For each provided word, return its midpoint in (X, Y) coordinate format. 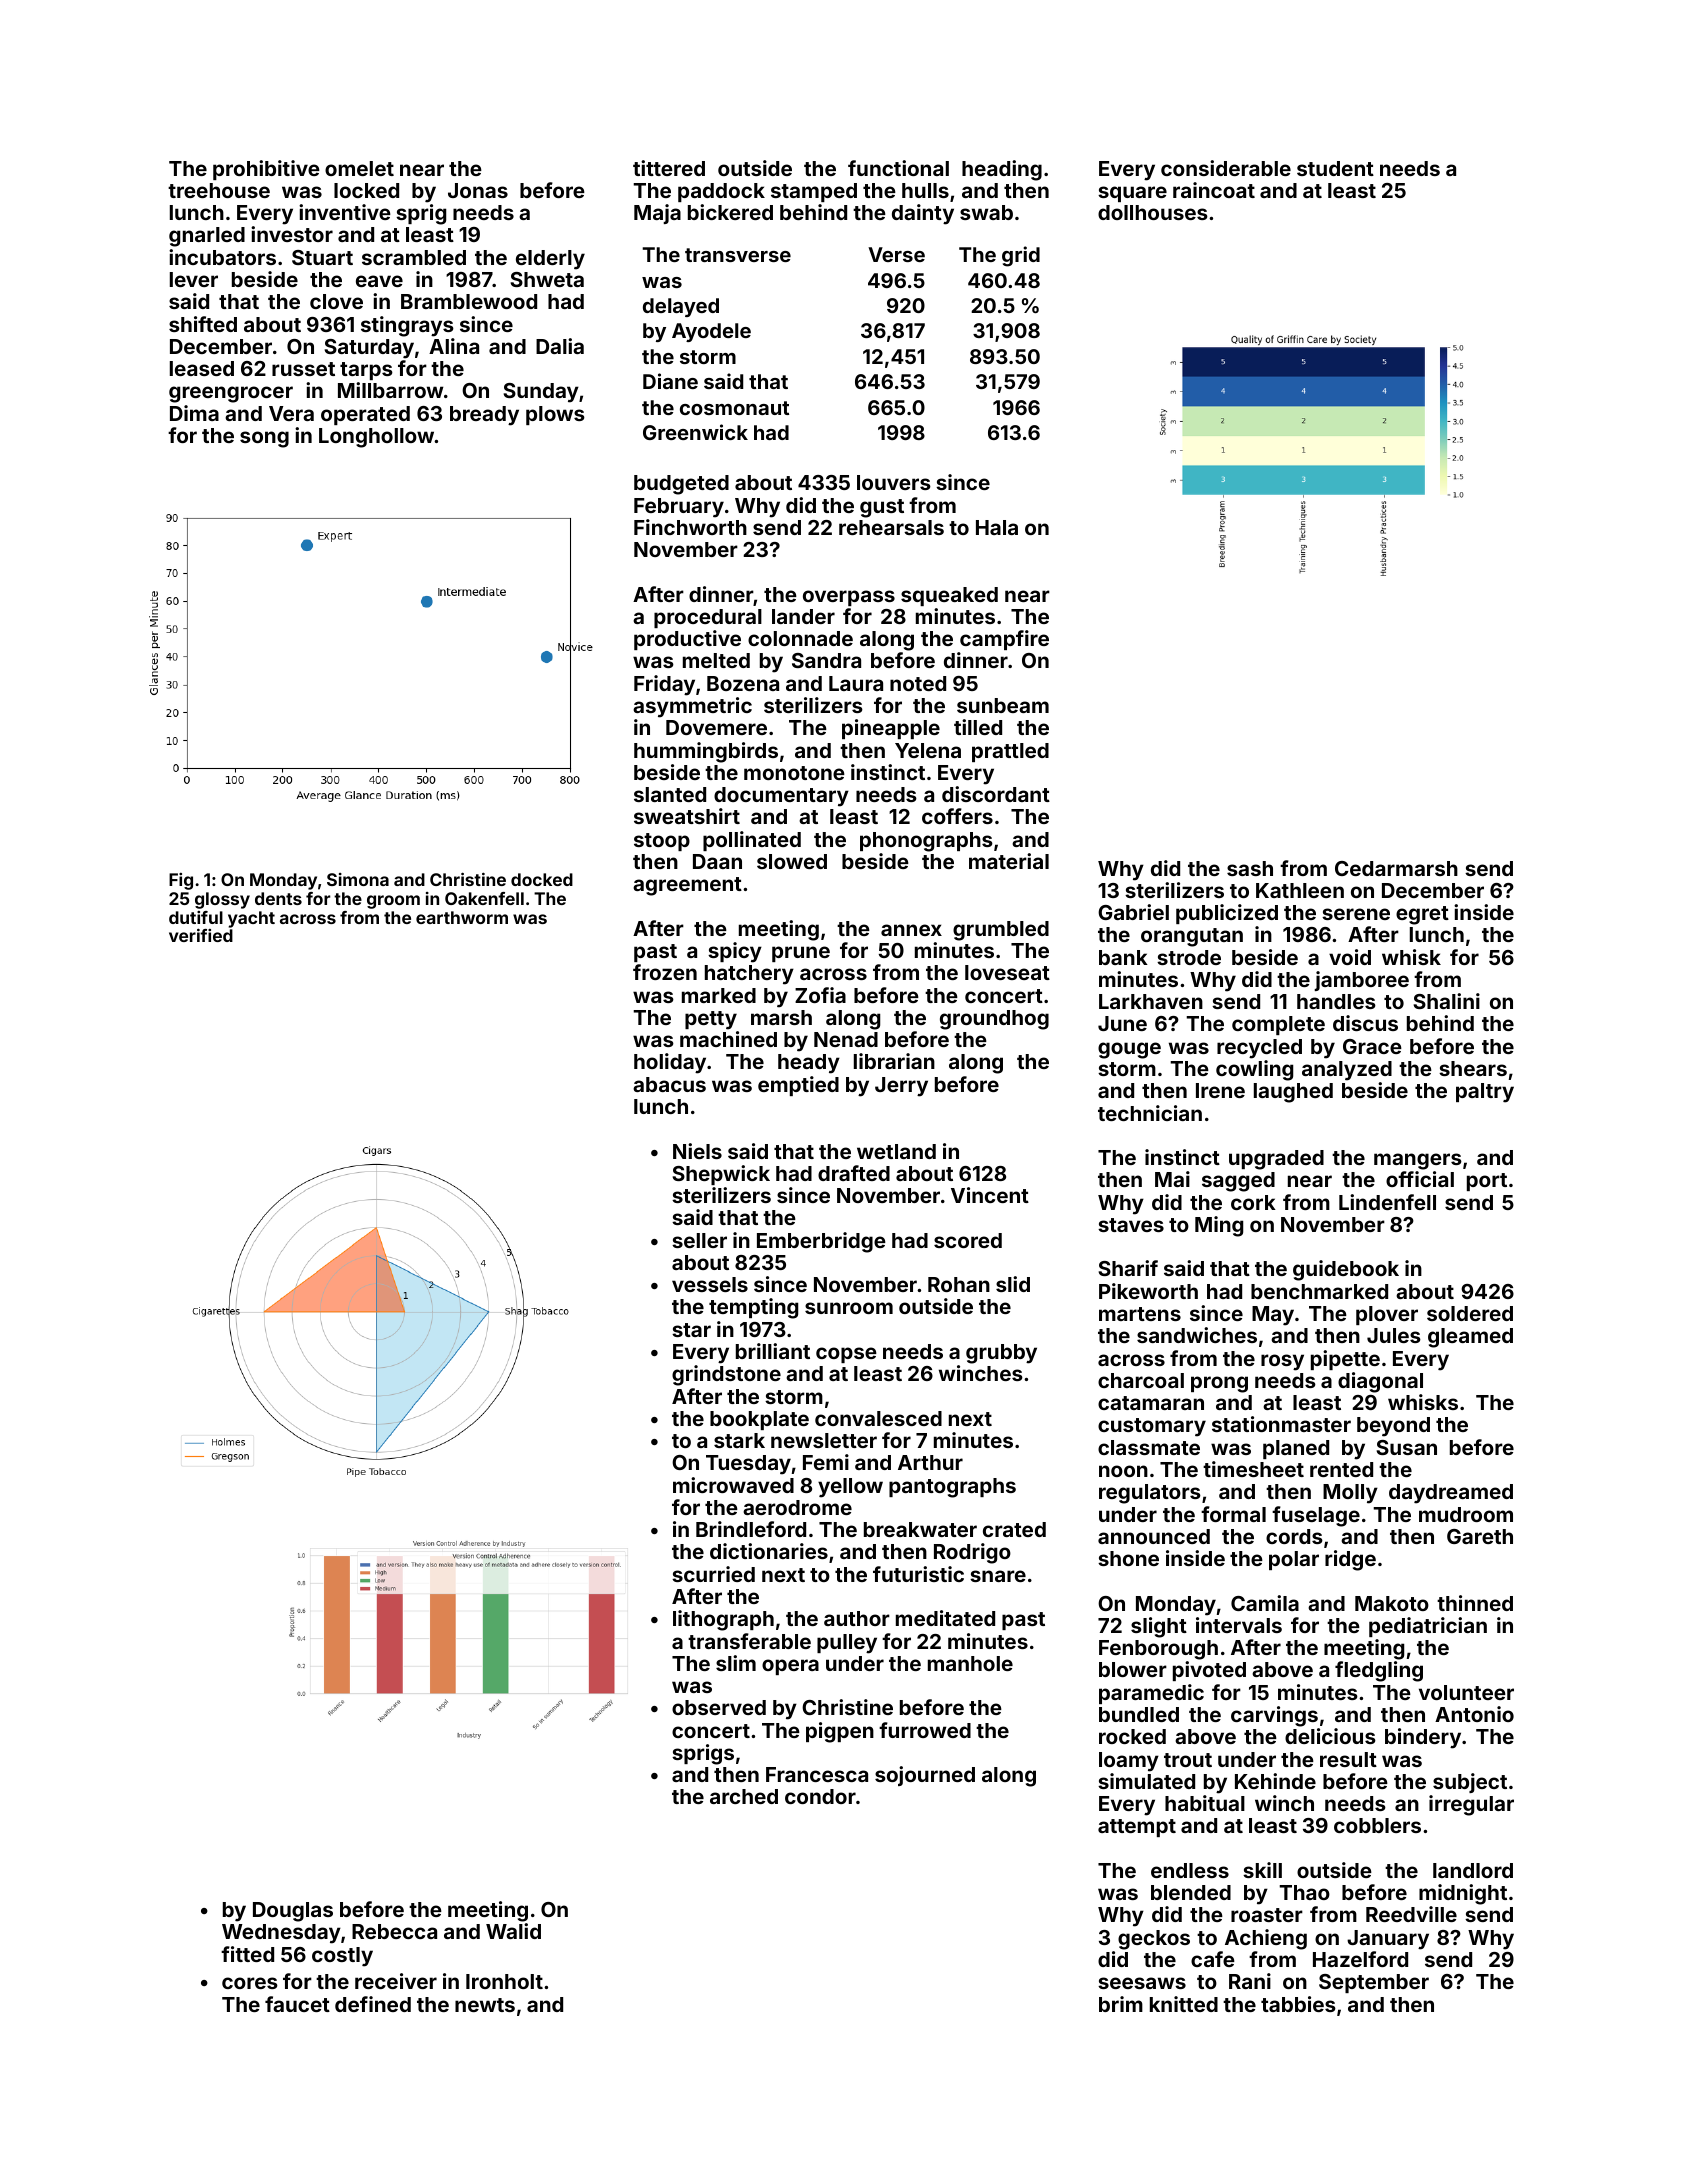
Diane (670, 381)
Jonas (478, 190)
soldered (1470, 1313)
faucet (297, 2004)
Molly (1350, 1494)
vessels (710, 1284)
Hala (997, 527)
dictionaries (769, 1551)
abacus (669, 1084)
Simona (358, 879)
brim (1121, 2004)
